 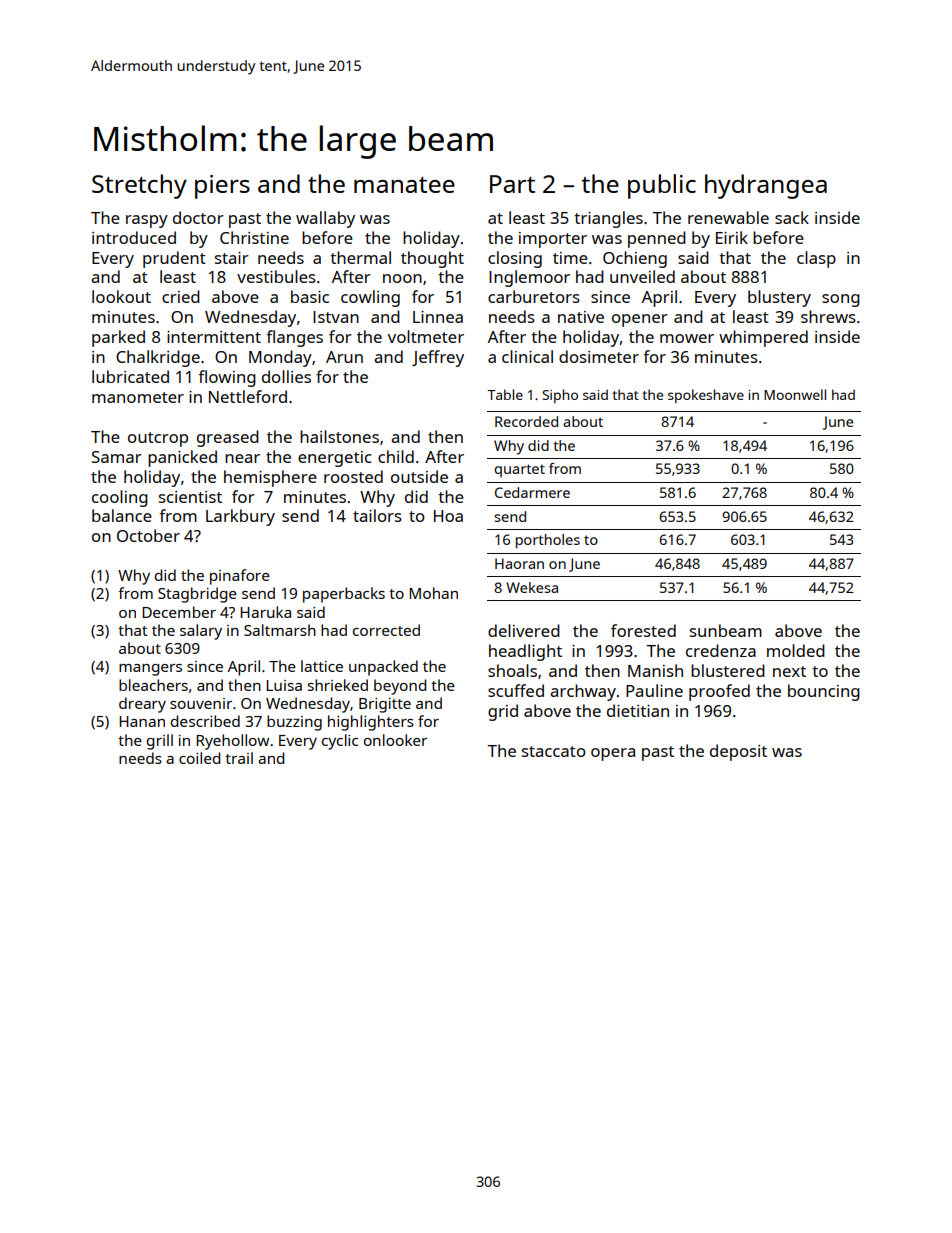 What do you see at coordinates (404, 185) in the page?
I see `manatee` at bounding box center [404, 185].
